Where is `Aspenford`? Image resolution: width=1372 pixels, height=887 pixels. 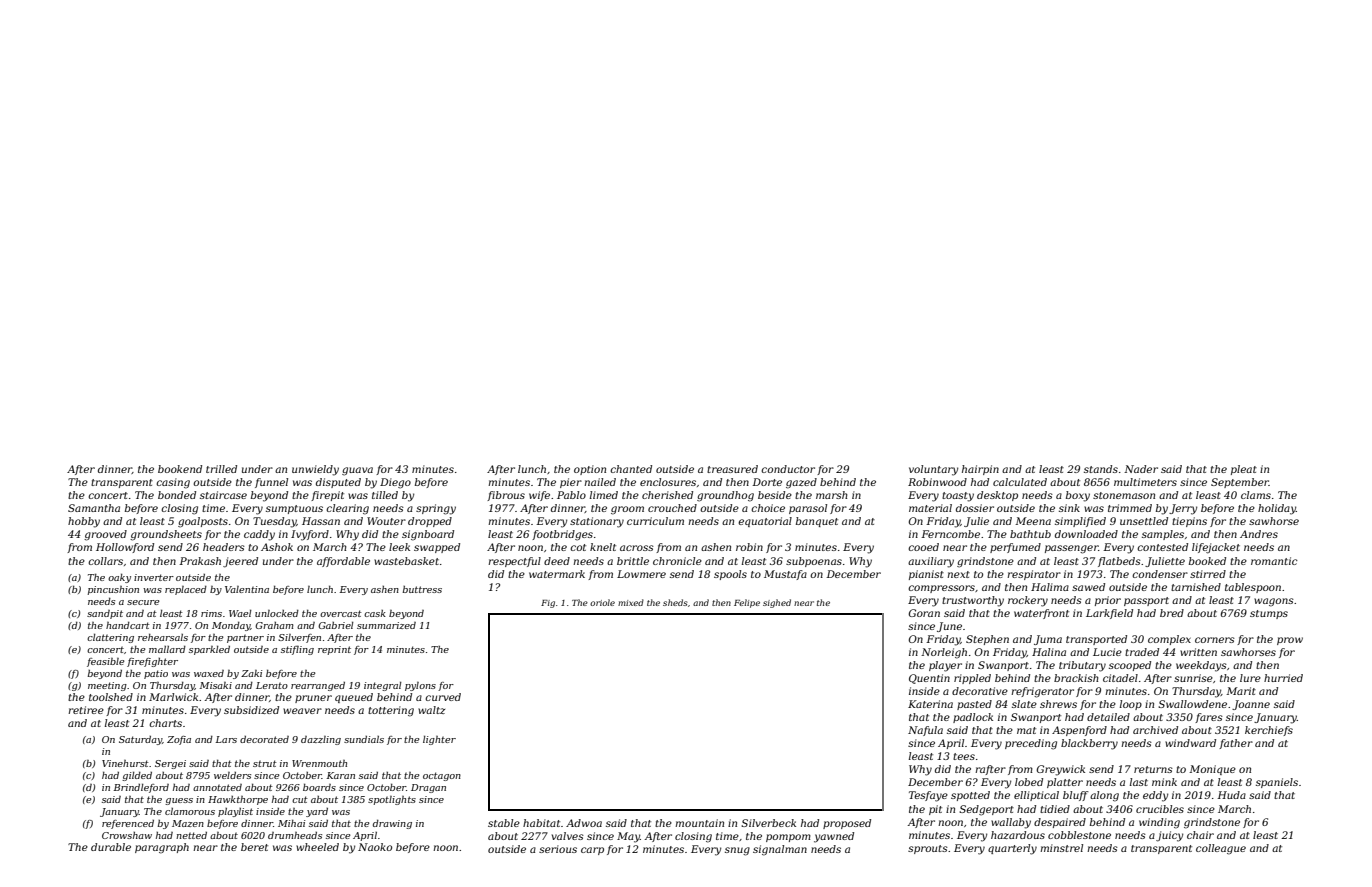 Aspenford is located at coordinates (1079, 731).
